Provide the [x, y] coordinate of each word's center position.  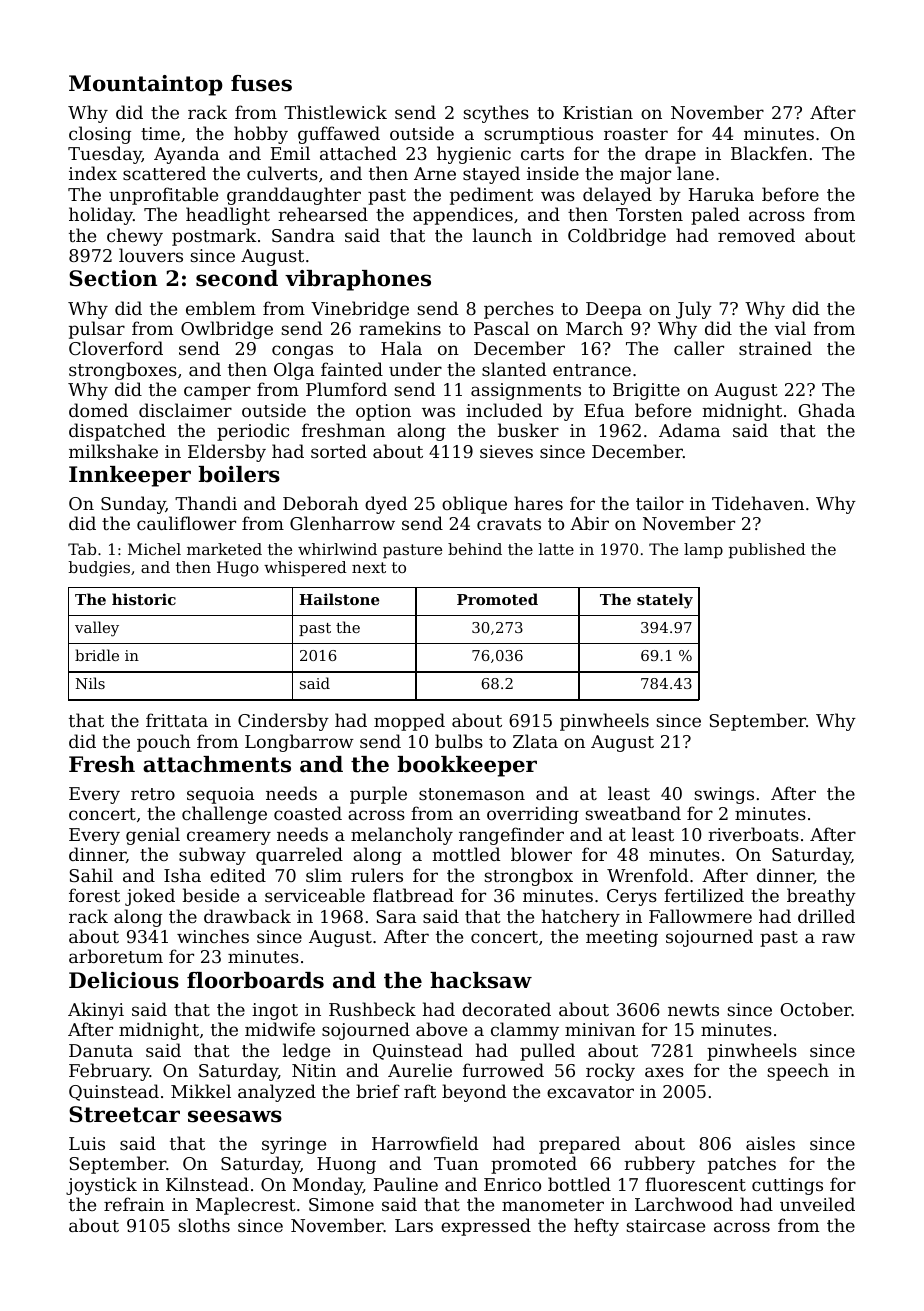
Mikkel [201, 1091]
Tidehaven [758, 503]
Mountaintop [146, 85]
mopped [409, 722]
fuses [261, 83]
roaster [636, 134]
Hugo [238, 569]
